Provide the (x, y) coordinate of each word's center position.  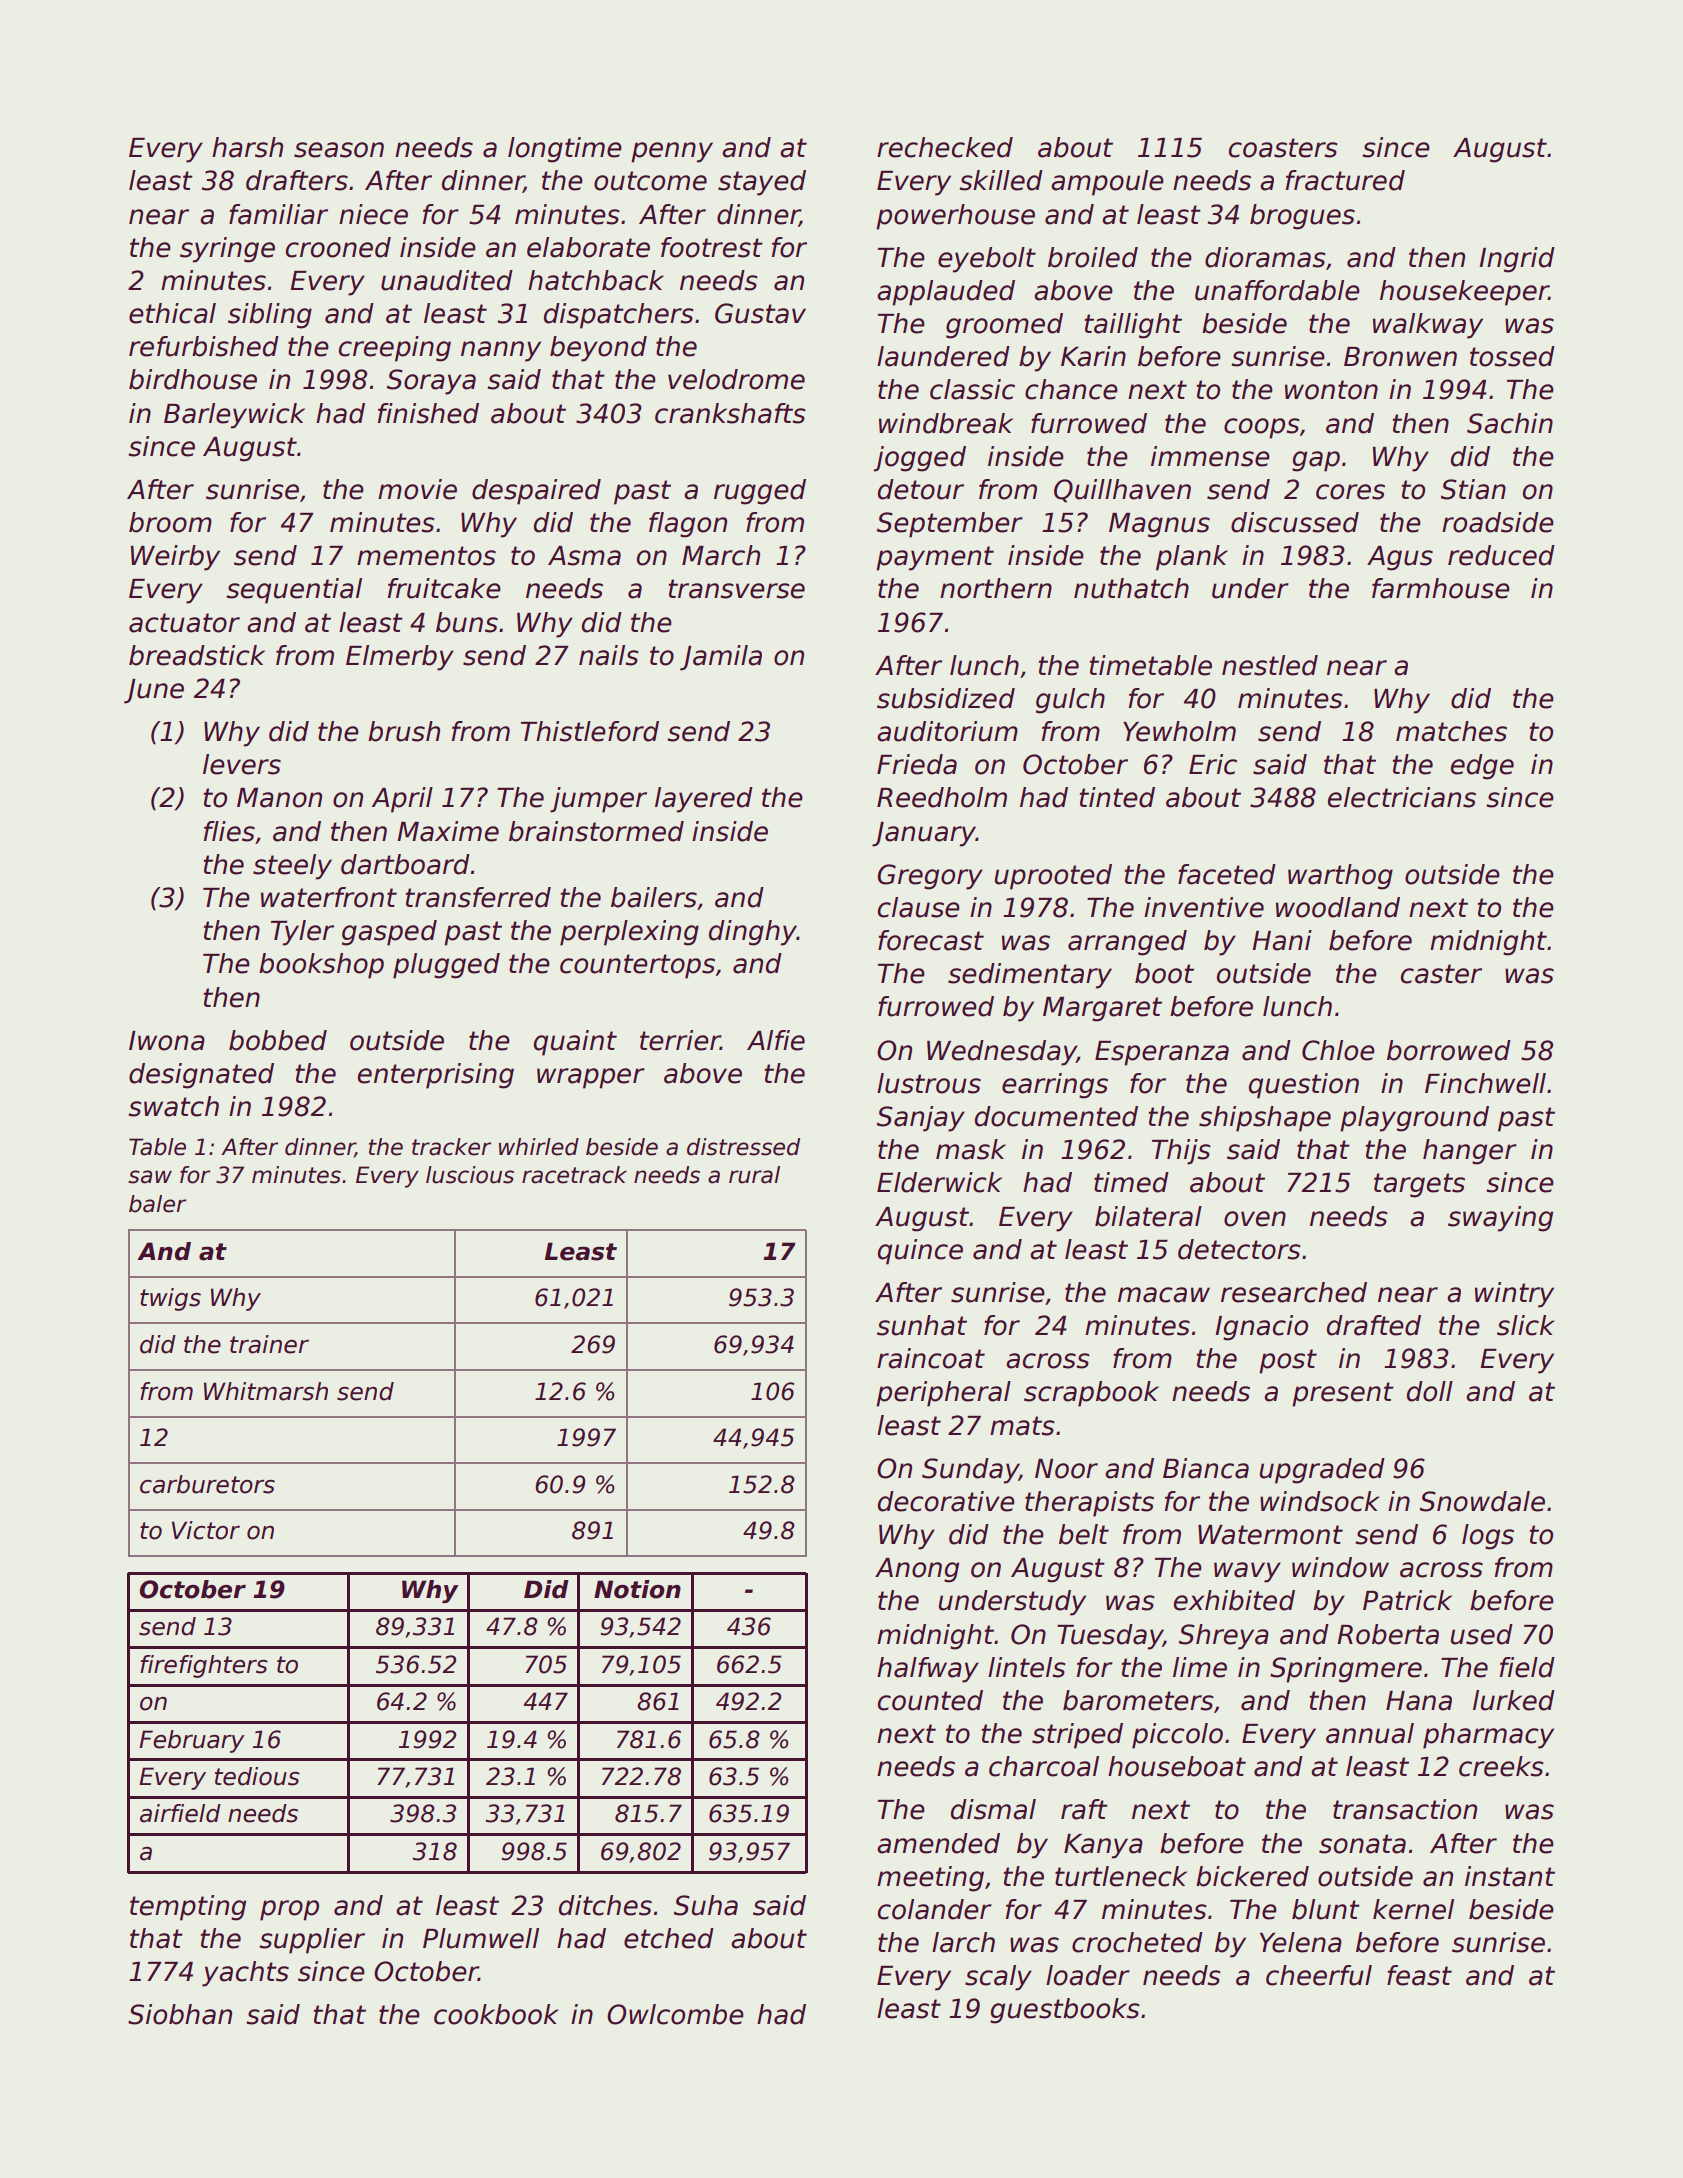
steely (292, 867)
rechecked (945, 147)
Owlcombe (675, 2014)
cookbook (496, 2014)
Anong (917, 1570)
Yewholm (1179, 731)
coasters (1283, 148)
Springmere (1346, 1670)
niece (373, 214)
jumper (598, 800)
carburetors (207, 1484)
